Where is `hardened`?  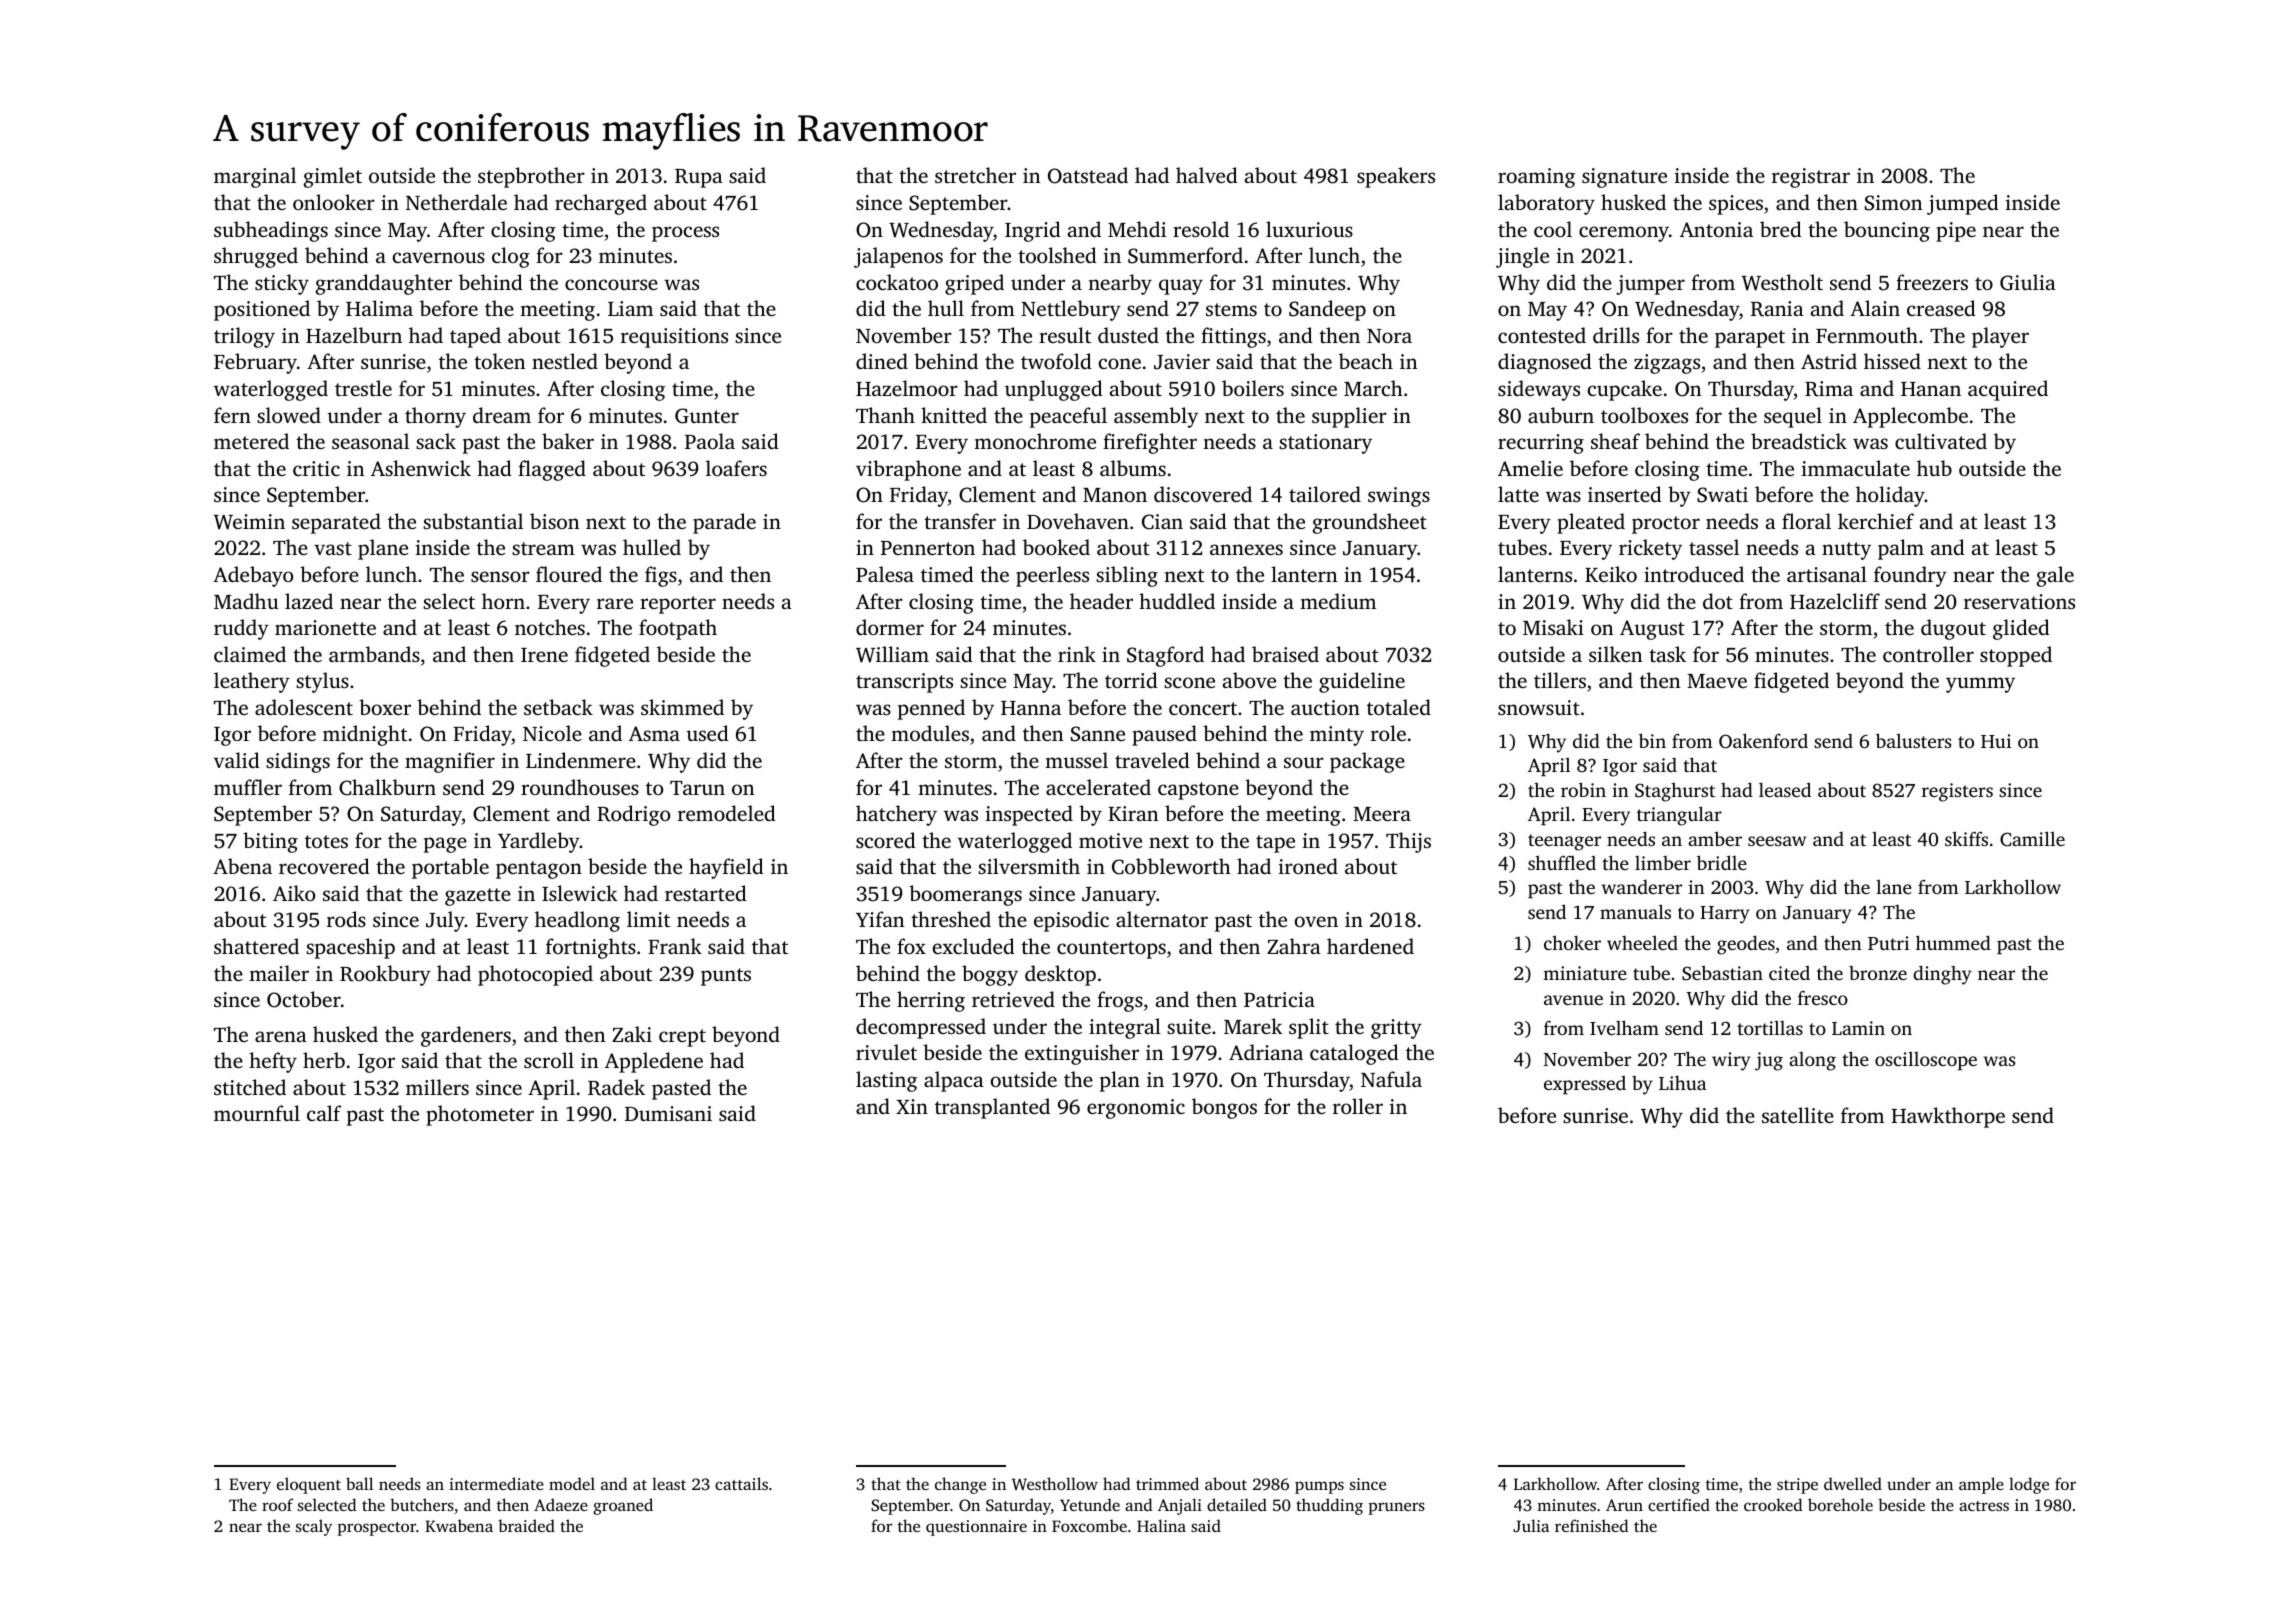
hardened is located at coordinates (1370, 946).
